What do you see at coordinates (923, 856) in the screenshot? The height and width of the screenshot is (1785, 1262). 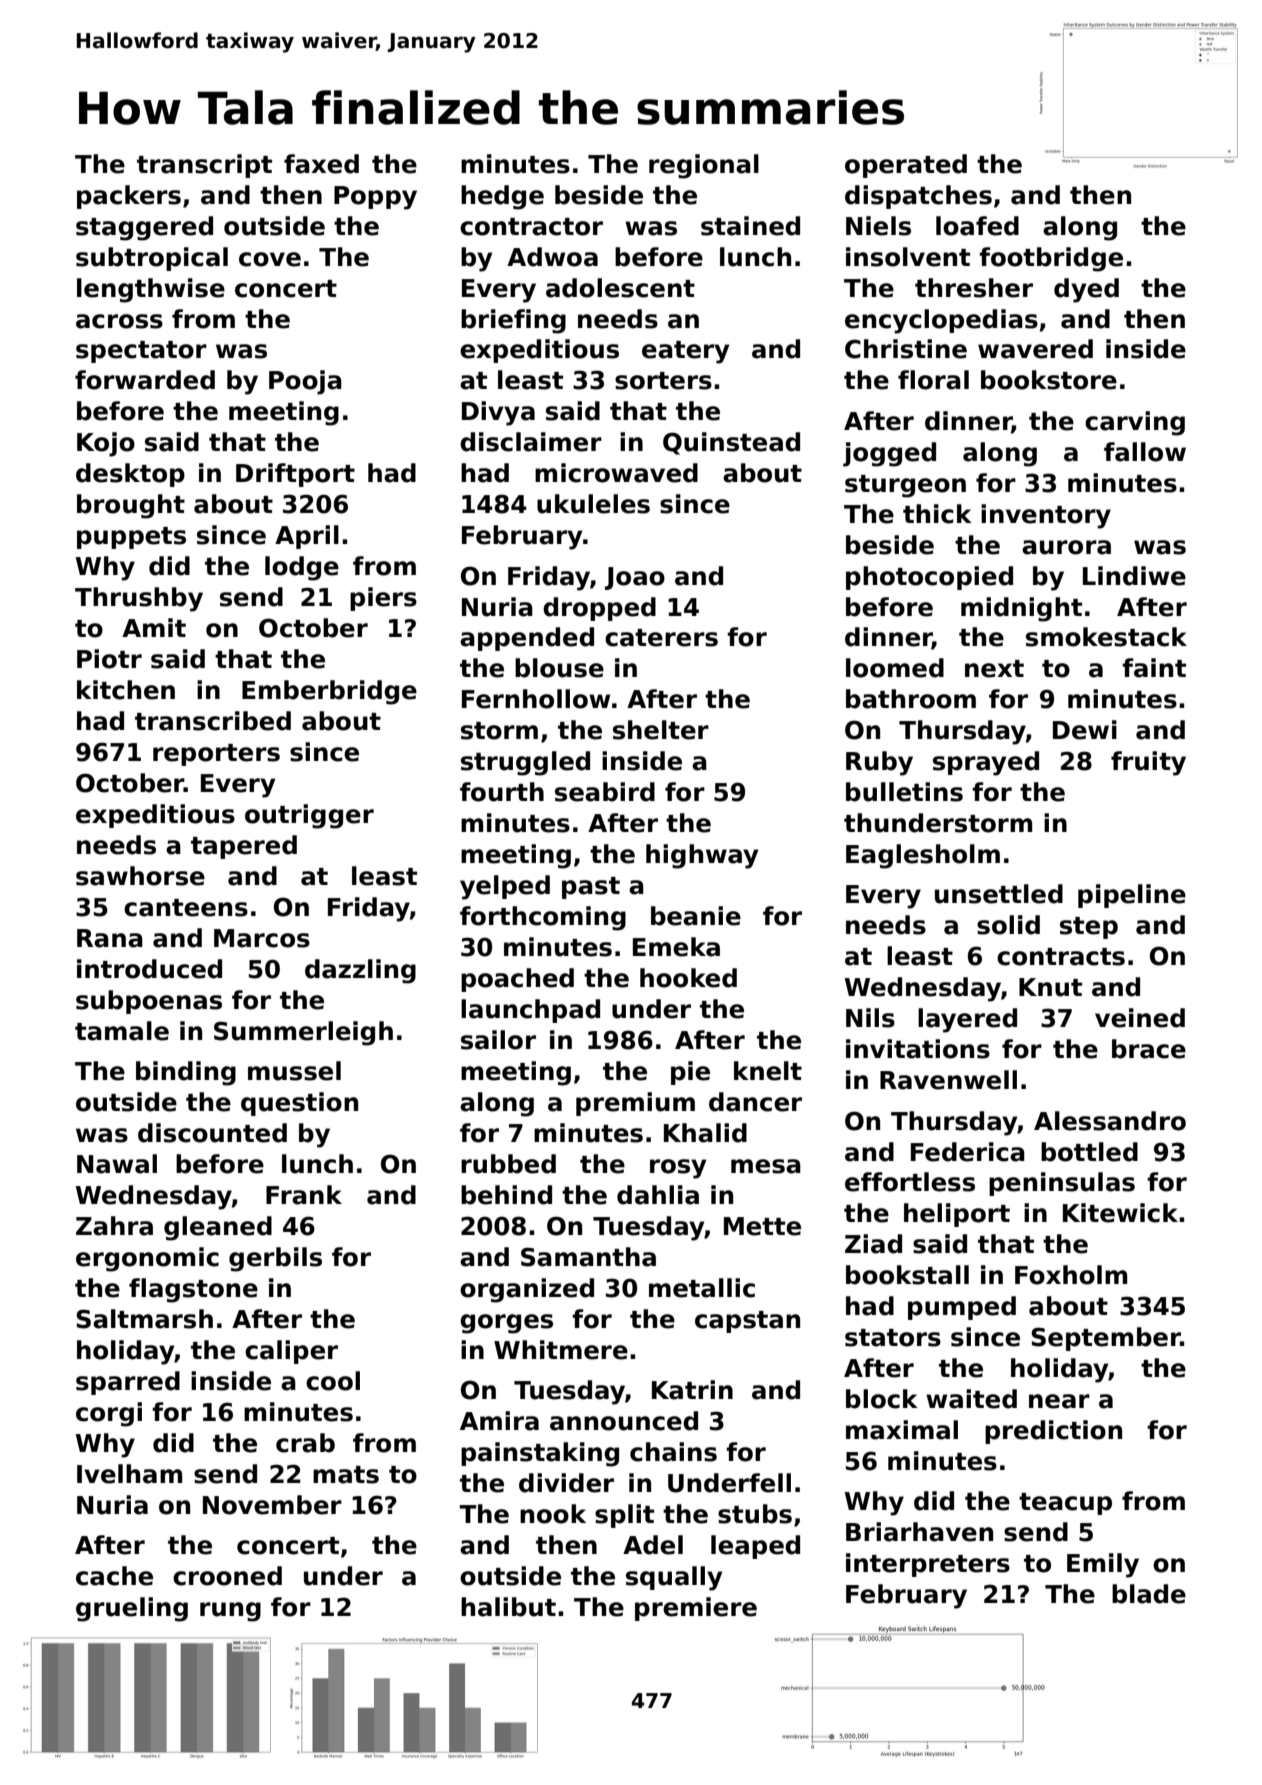 I see `Eaglesholm` at bounding box center [923, 856].
